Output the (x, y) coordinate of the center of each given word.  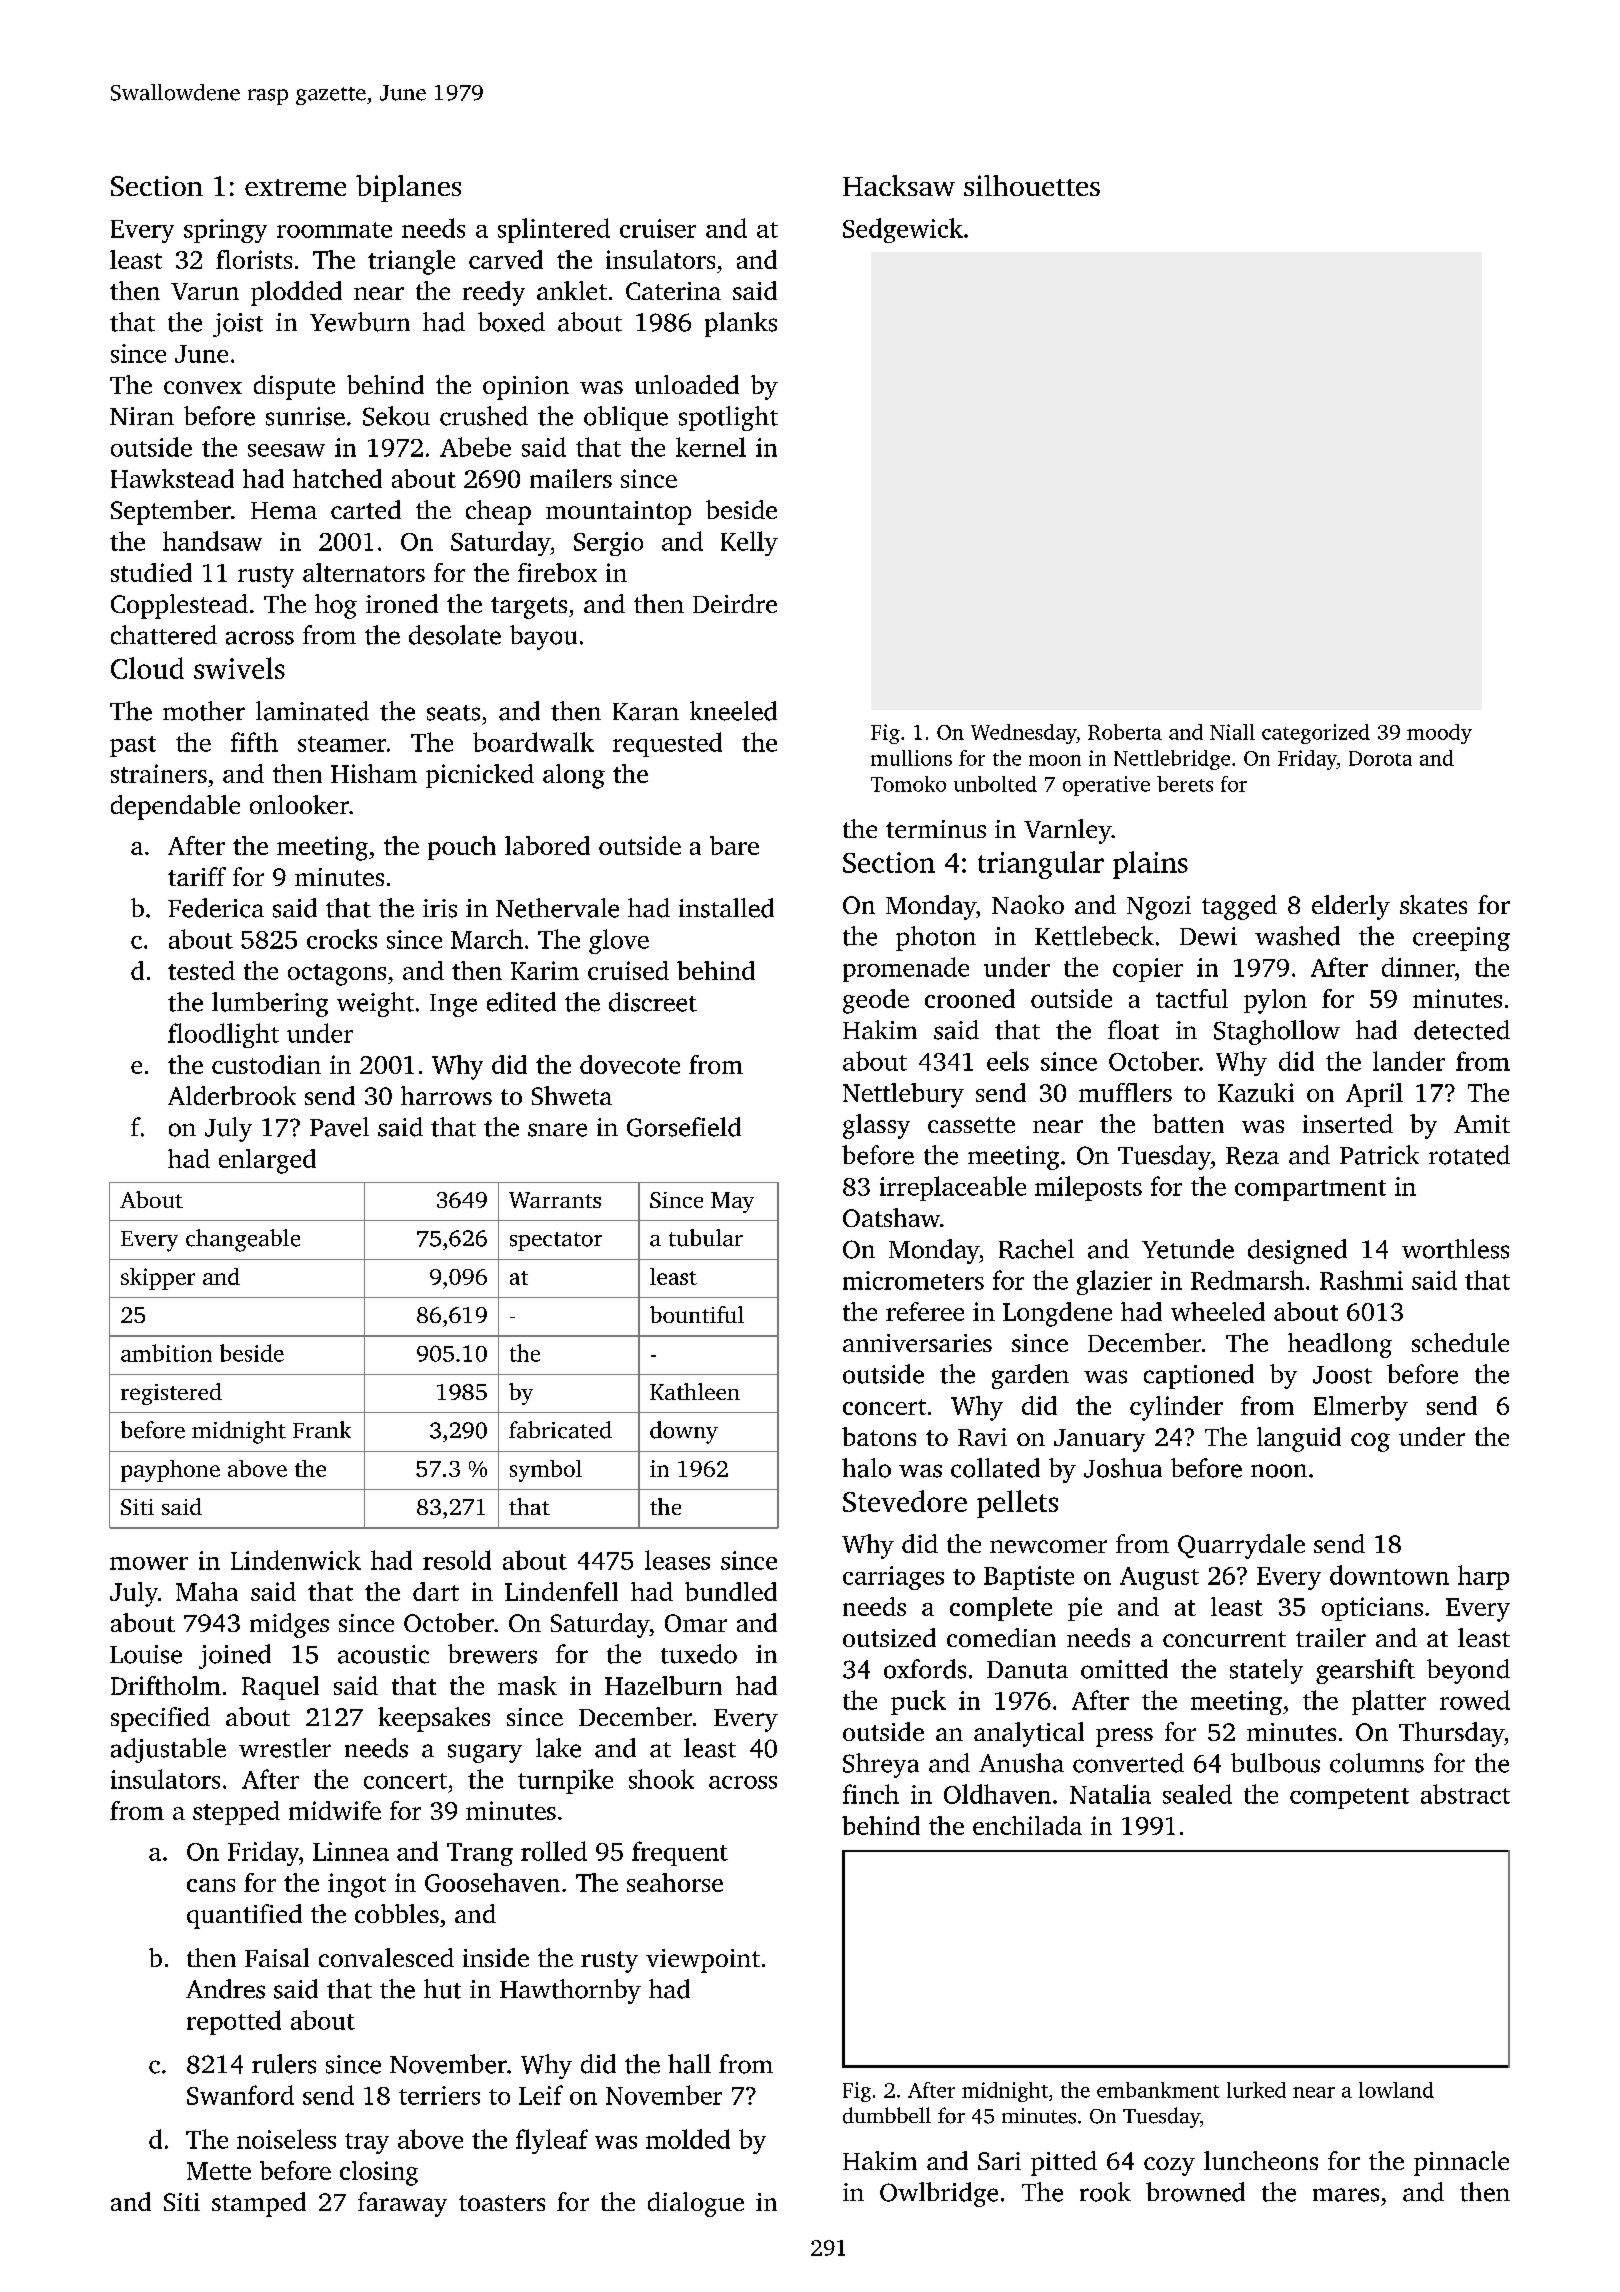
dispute (294, 387)
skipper (158, 1279)
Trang (480, 1854)
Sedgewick (903, 230)
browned (1195, 2192)
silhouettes (1032, 185)
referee (925, 1311)
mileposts (1088, 1188)
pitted (1064, 2163)
